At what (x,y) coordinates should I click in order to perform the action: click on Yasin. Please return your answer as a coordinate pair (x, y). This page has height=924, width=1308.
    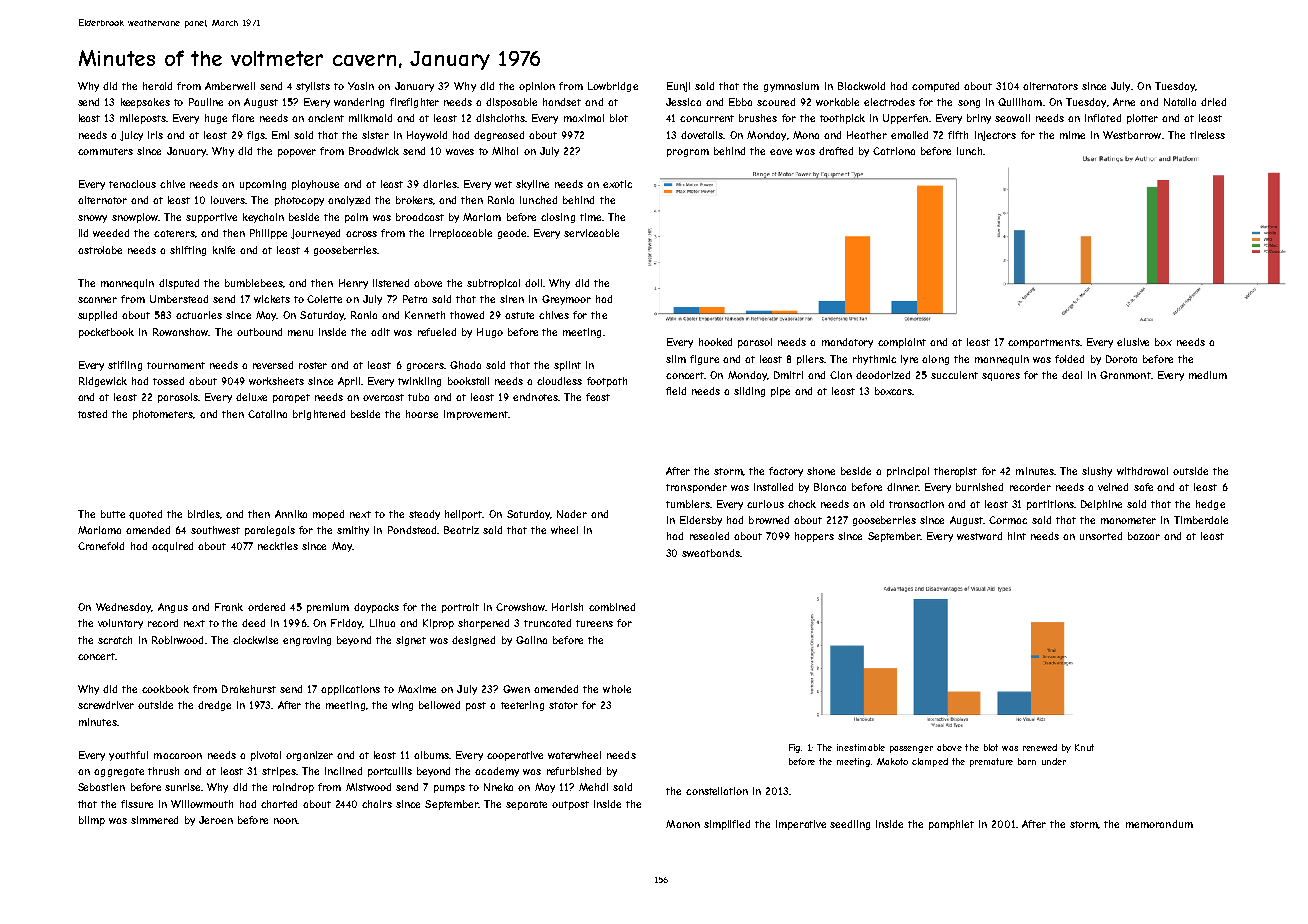
    Looking at the image, I should click on (361, 86).
